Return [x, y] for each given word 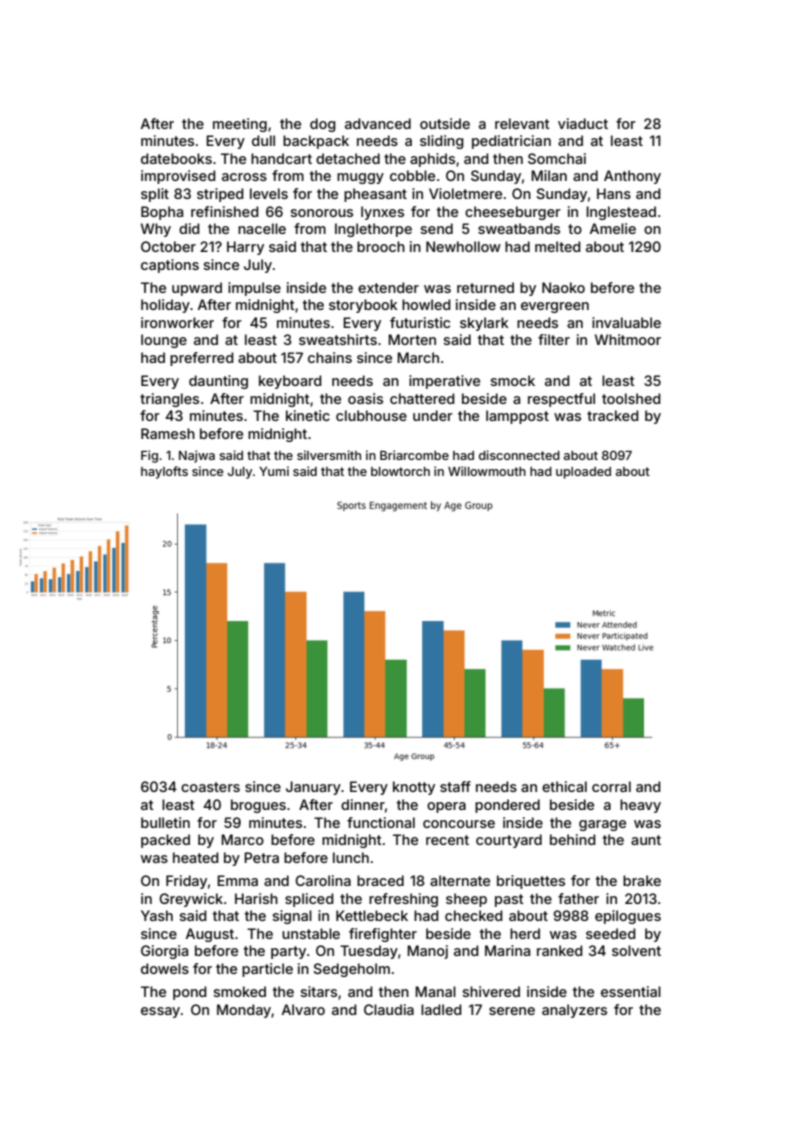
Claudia [389, 1009]
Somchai [557, 158]
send [437, 228]
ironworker [177, 322]
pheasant [375, 195]
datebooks [176, 158]
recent [447, 840]
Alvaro [303, 1009]
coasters [210, 787]
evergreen [555, 307]
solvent [636, 950]
